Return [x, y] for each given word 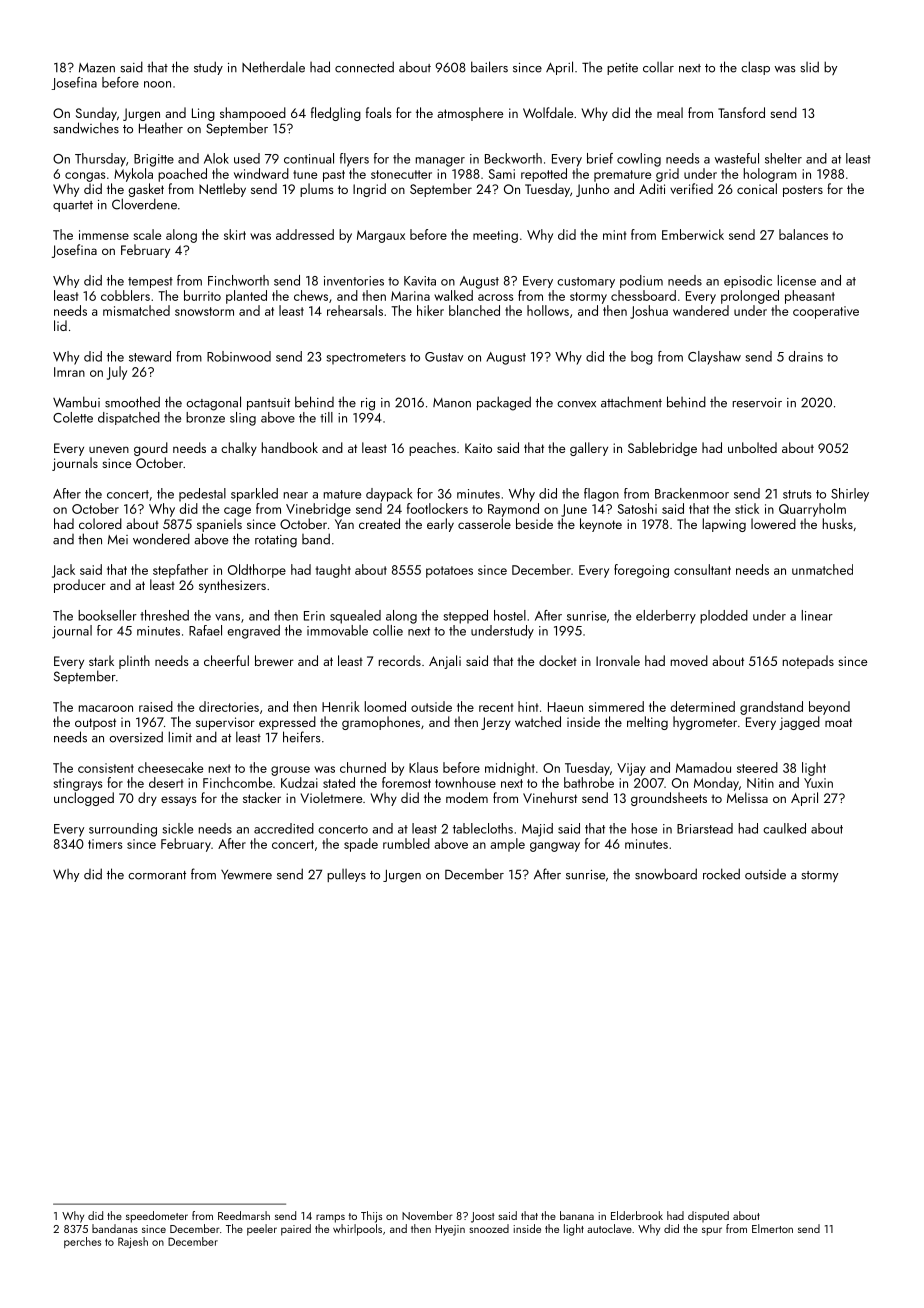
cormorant [157, 875]
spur [712, 1231]
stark [101, 660]
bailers [489, 67]
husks [838, 523]
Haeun [565, 707]
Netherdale [273, 67]
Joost [483, 1217]
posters [803, 191]
